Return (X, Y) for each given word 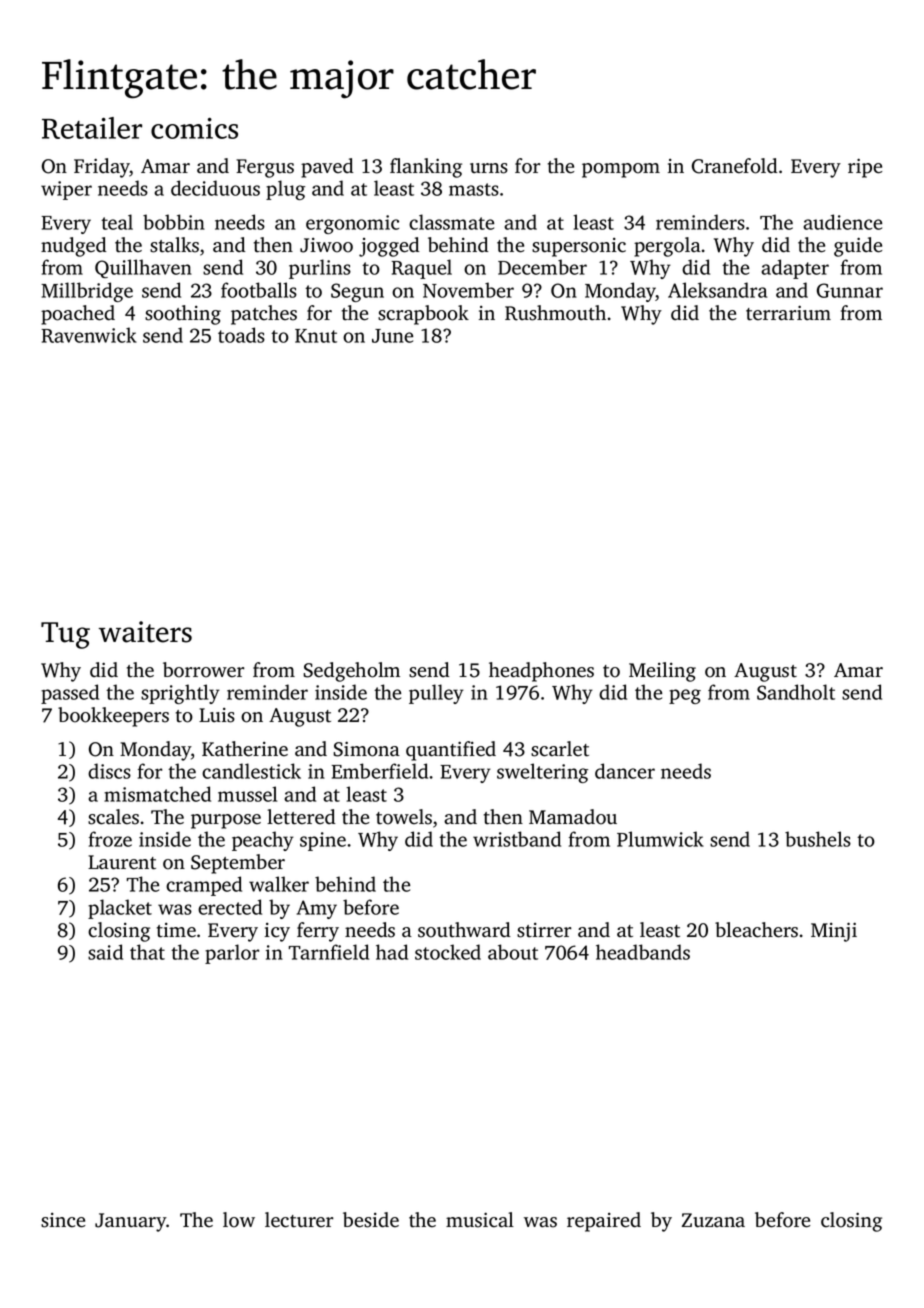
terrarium (788, 313)
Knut (316, 336)
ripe (865, 168)
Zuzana (713, 1220)
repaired (604, 1222)
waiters (145, 632)
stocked (448, 952)
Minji (834, 932)
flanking (426, 168)
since (63, 1220)
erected (230, 907)
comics (194, 128)
